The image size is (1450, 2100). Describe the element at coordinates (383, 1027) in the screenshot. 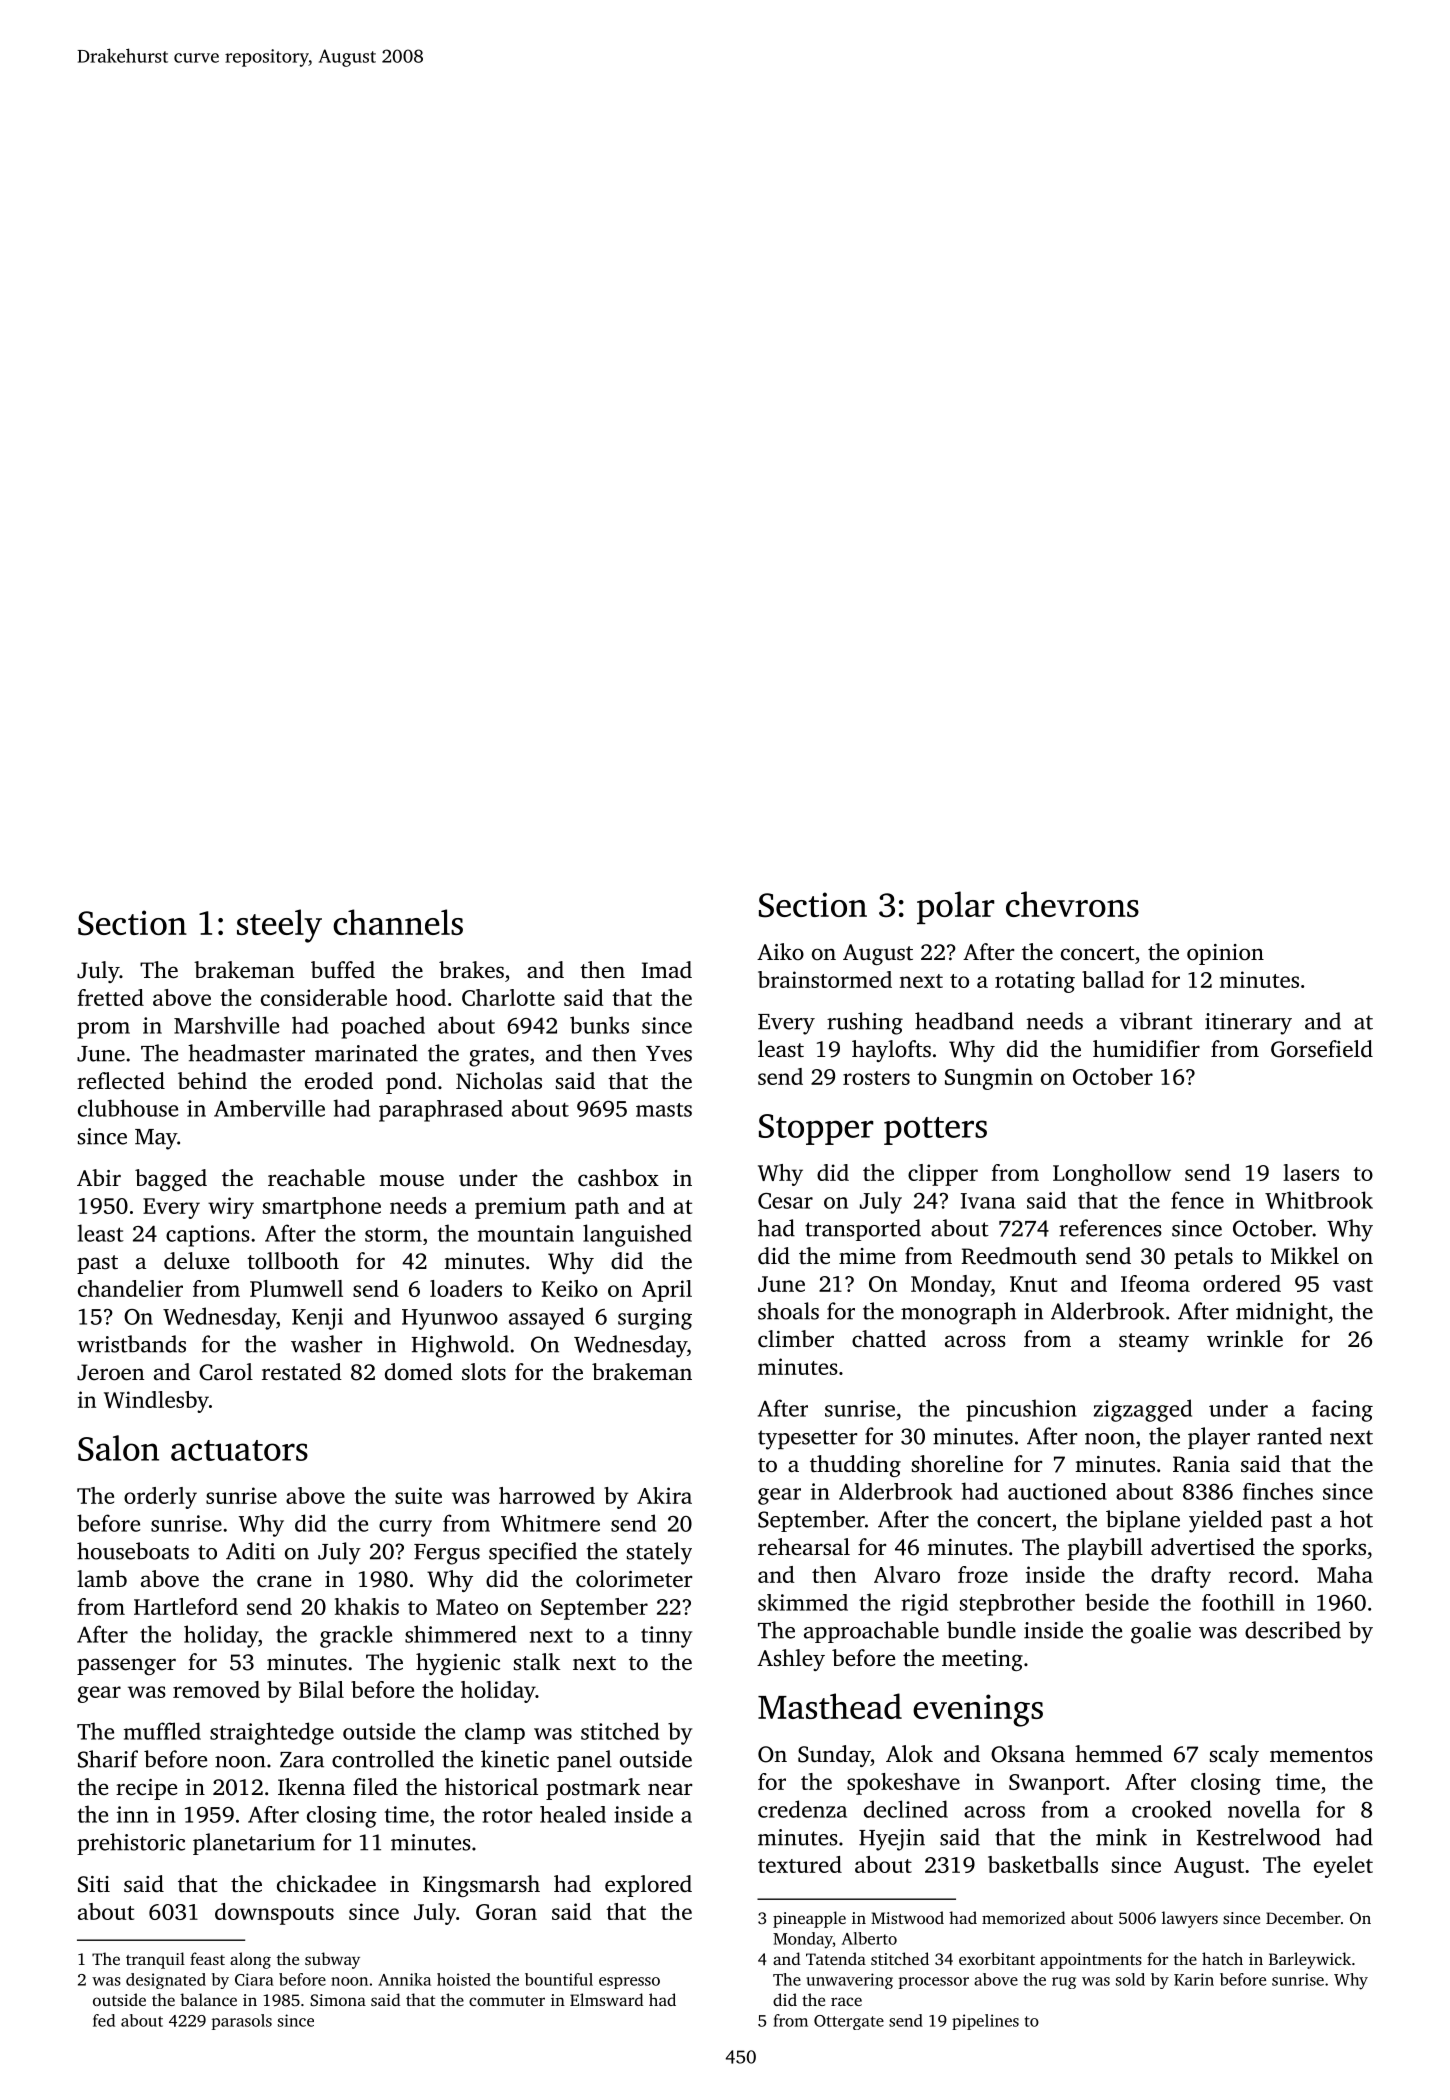

I see `poached` at that location.
